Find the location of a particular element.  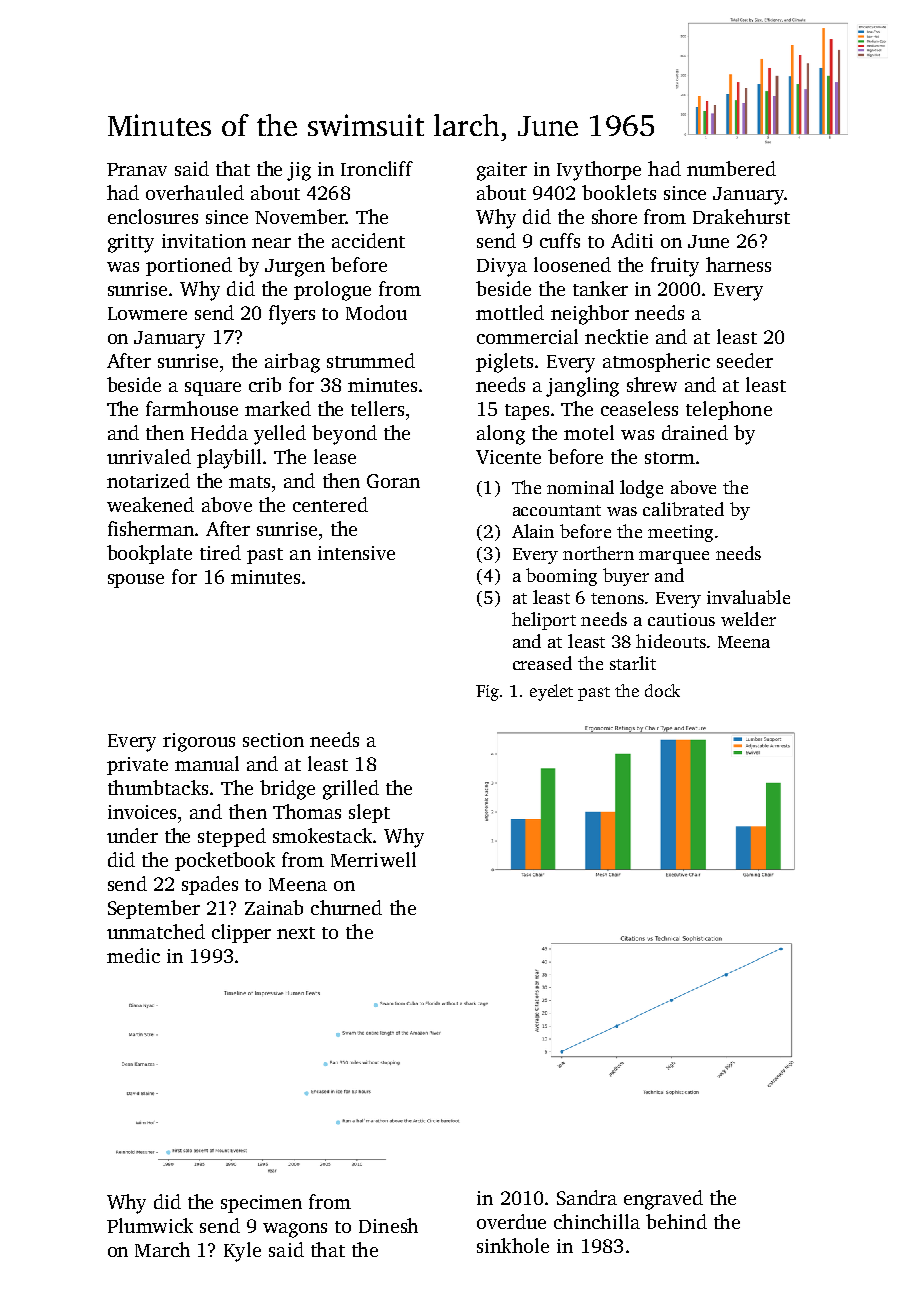

unrivaled is located at coordinates (149, 456).
